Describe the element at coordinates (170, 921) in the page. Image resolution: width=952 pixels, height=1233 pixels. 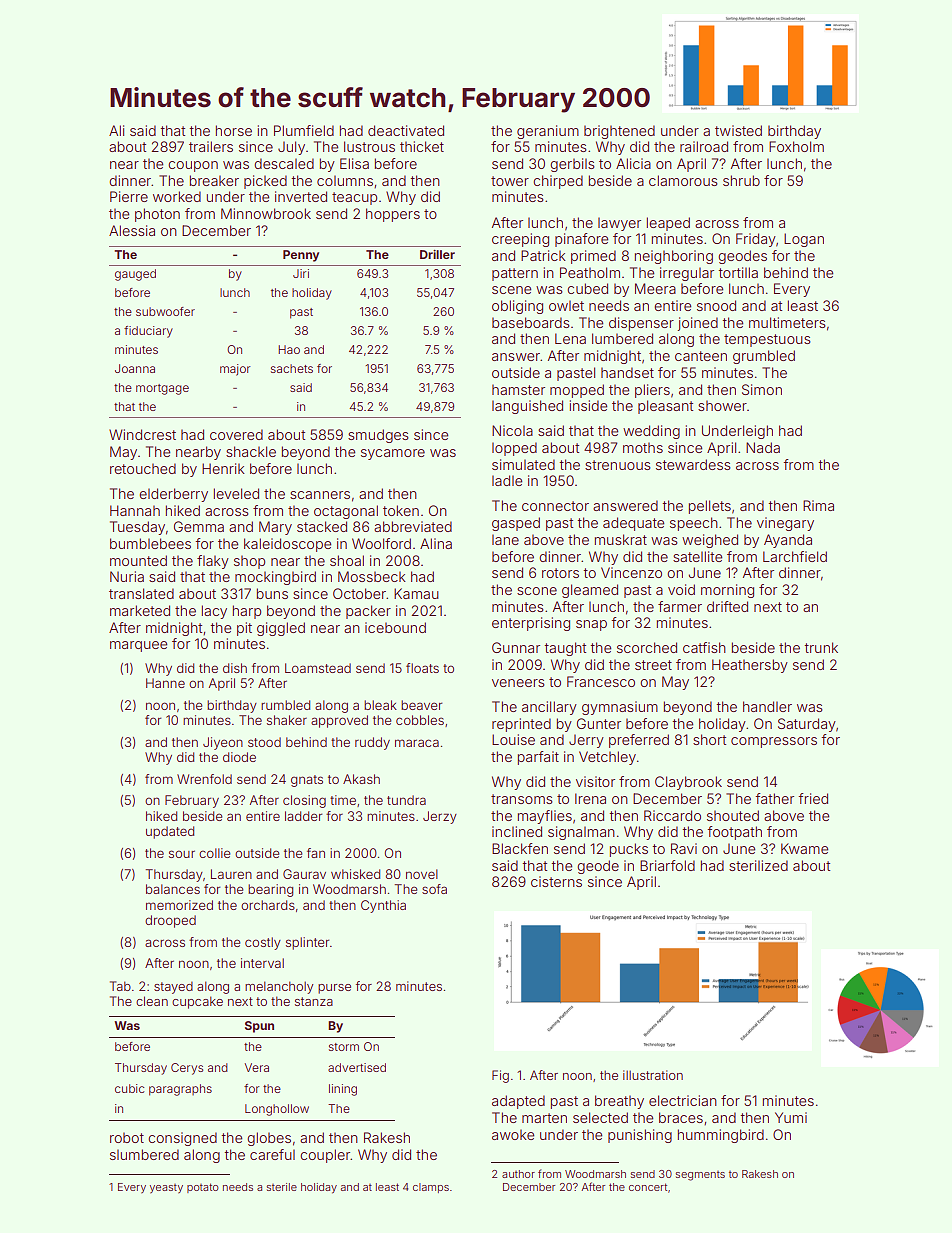
I see `drooped` at that location.
